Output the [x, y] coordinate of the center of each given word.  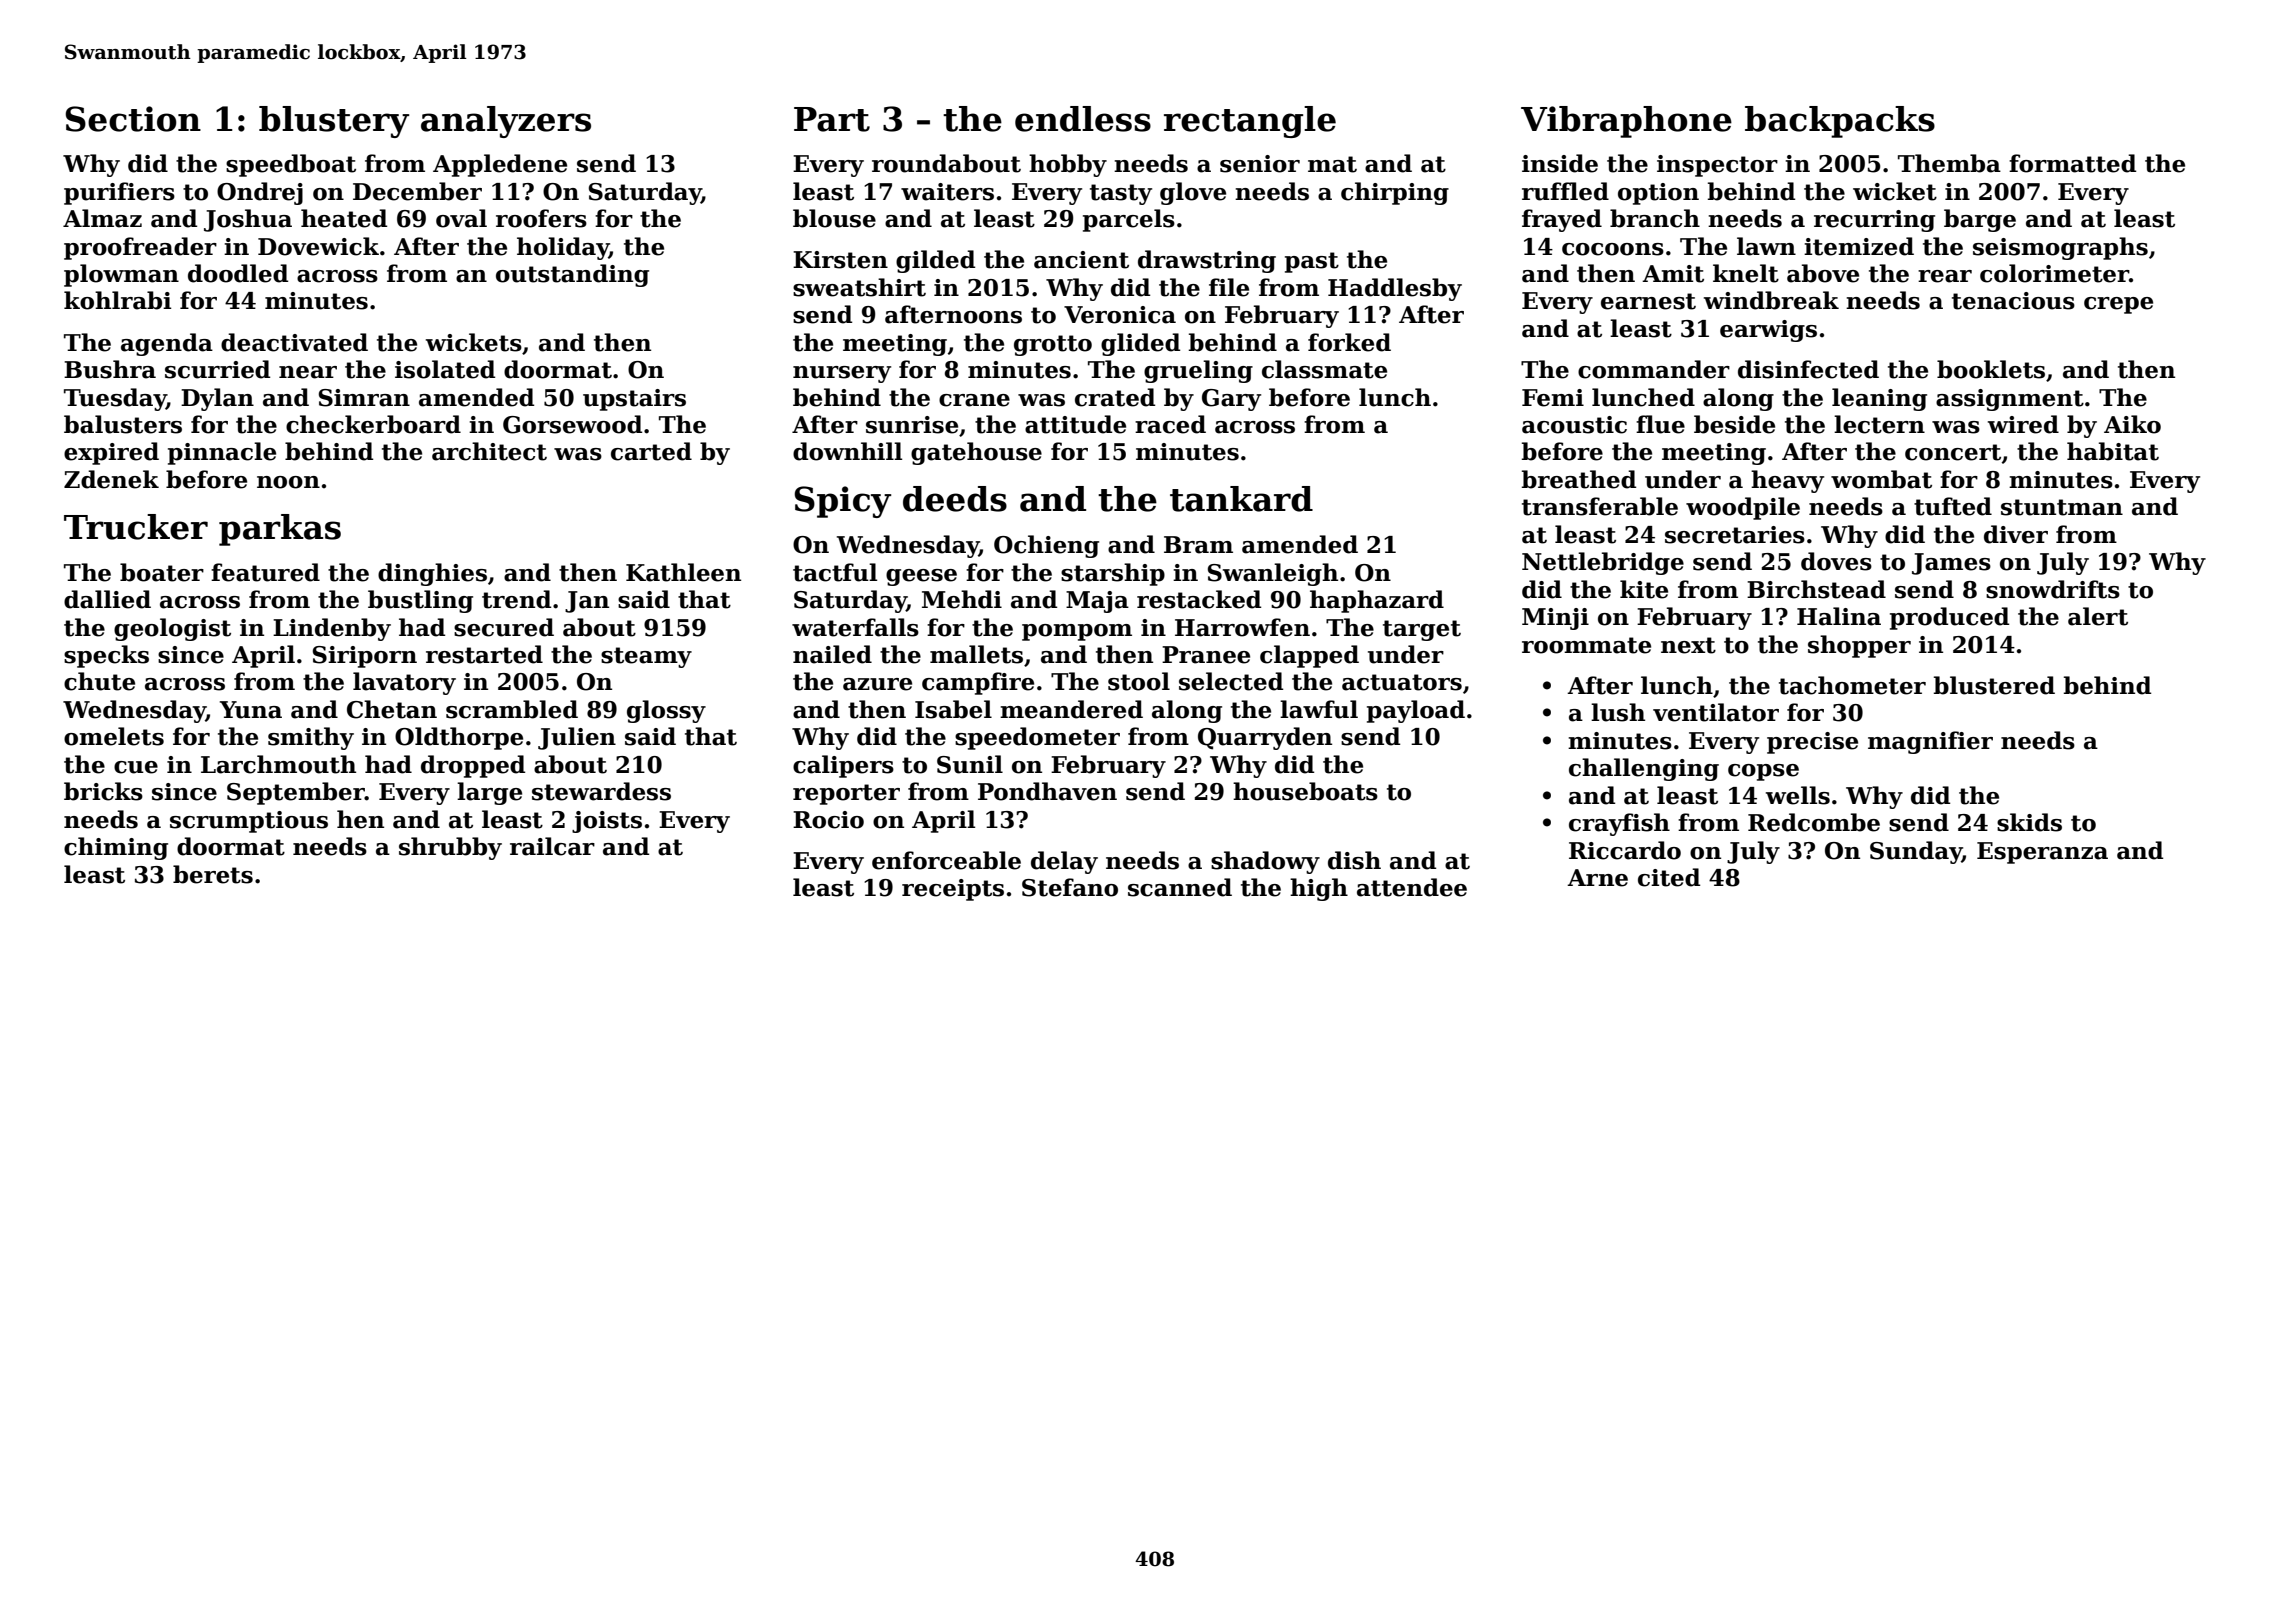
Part [832, 119]
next [1688, 645]
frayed [1562, 220]
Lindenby [332, 629]
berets [213, 874]
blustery [334, 122]
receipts [953, 890]
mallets [976, 654]
